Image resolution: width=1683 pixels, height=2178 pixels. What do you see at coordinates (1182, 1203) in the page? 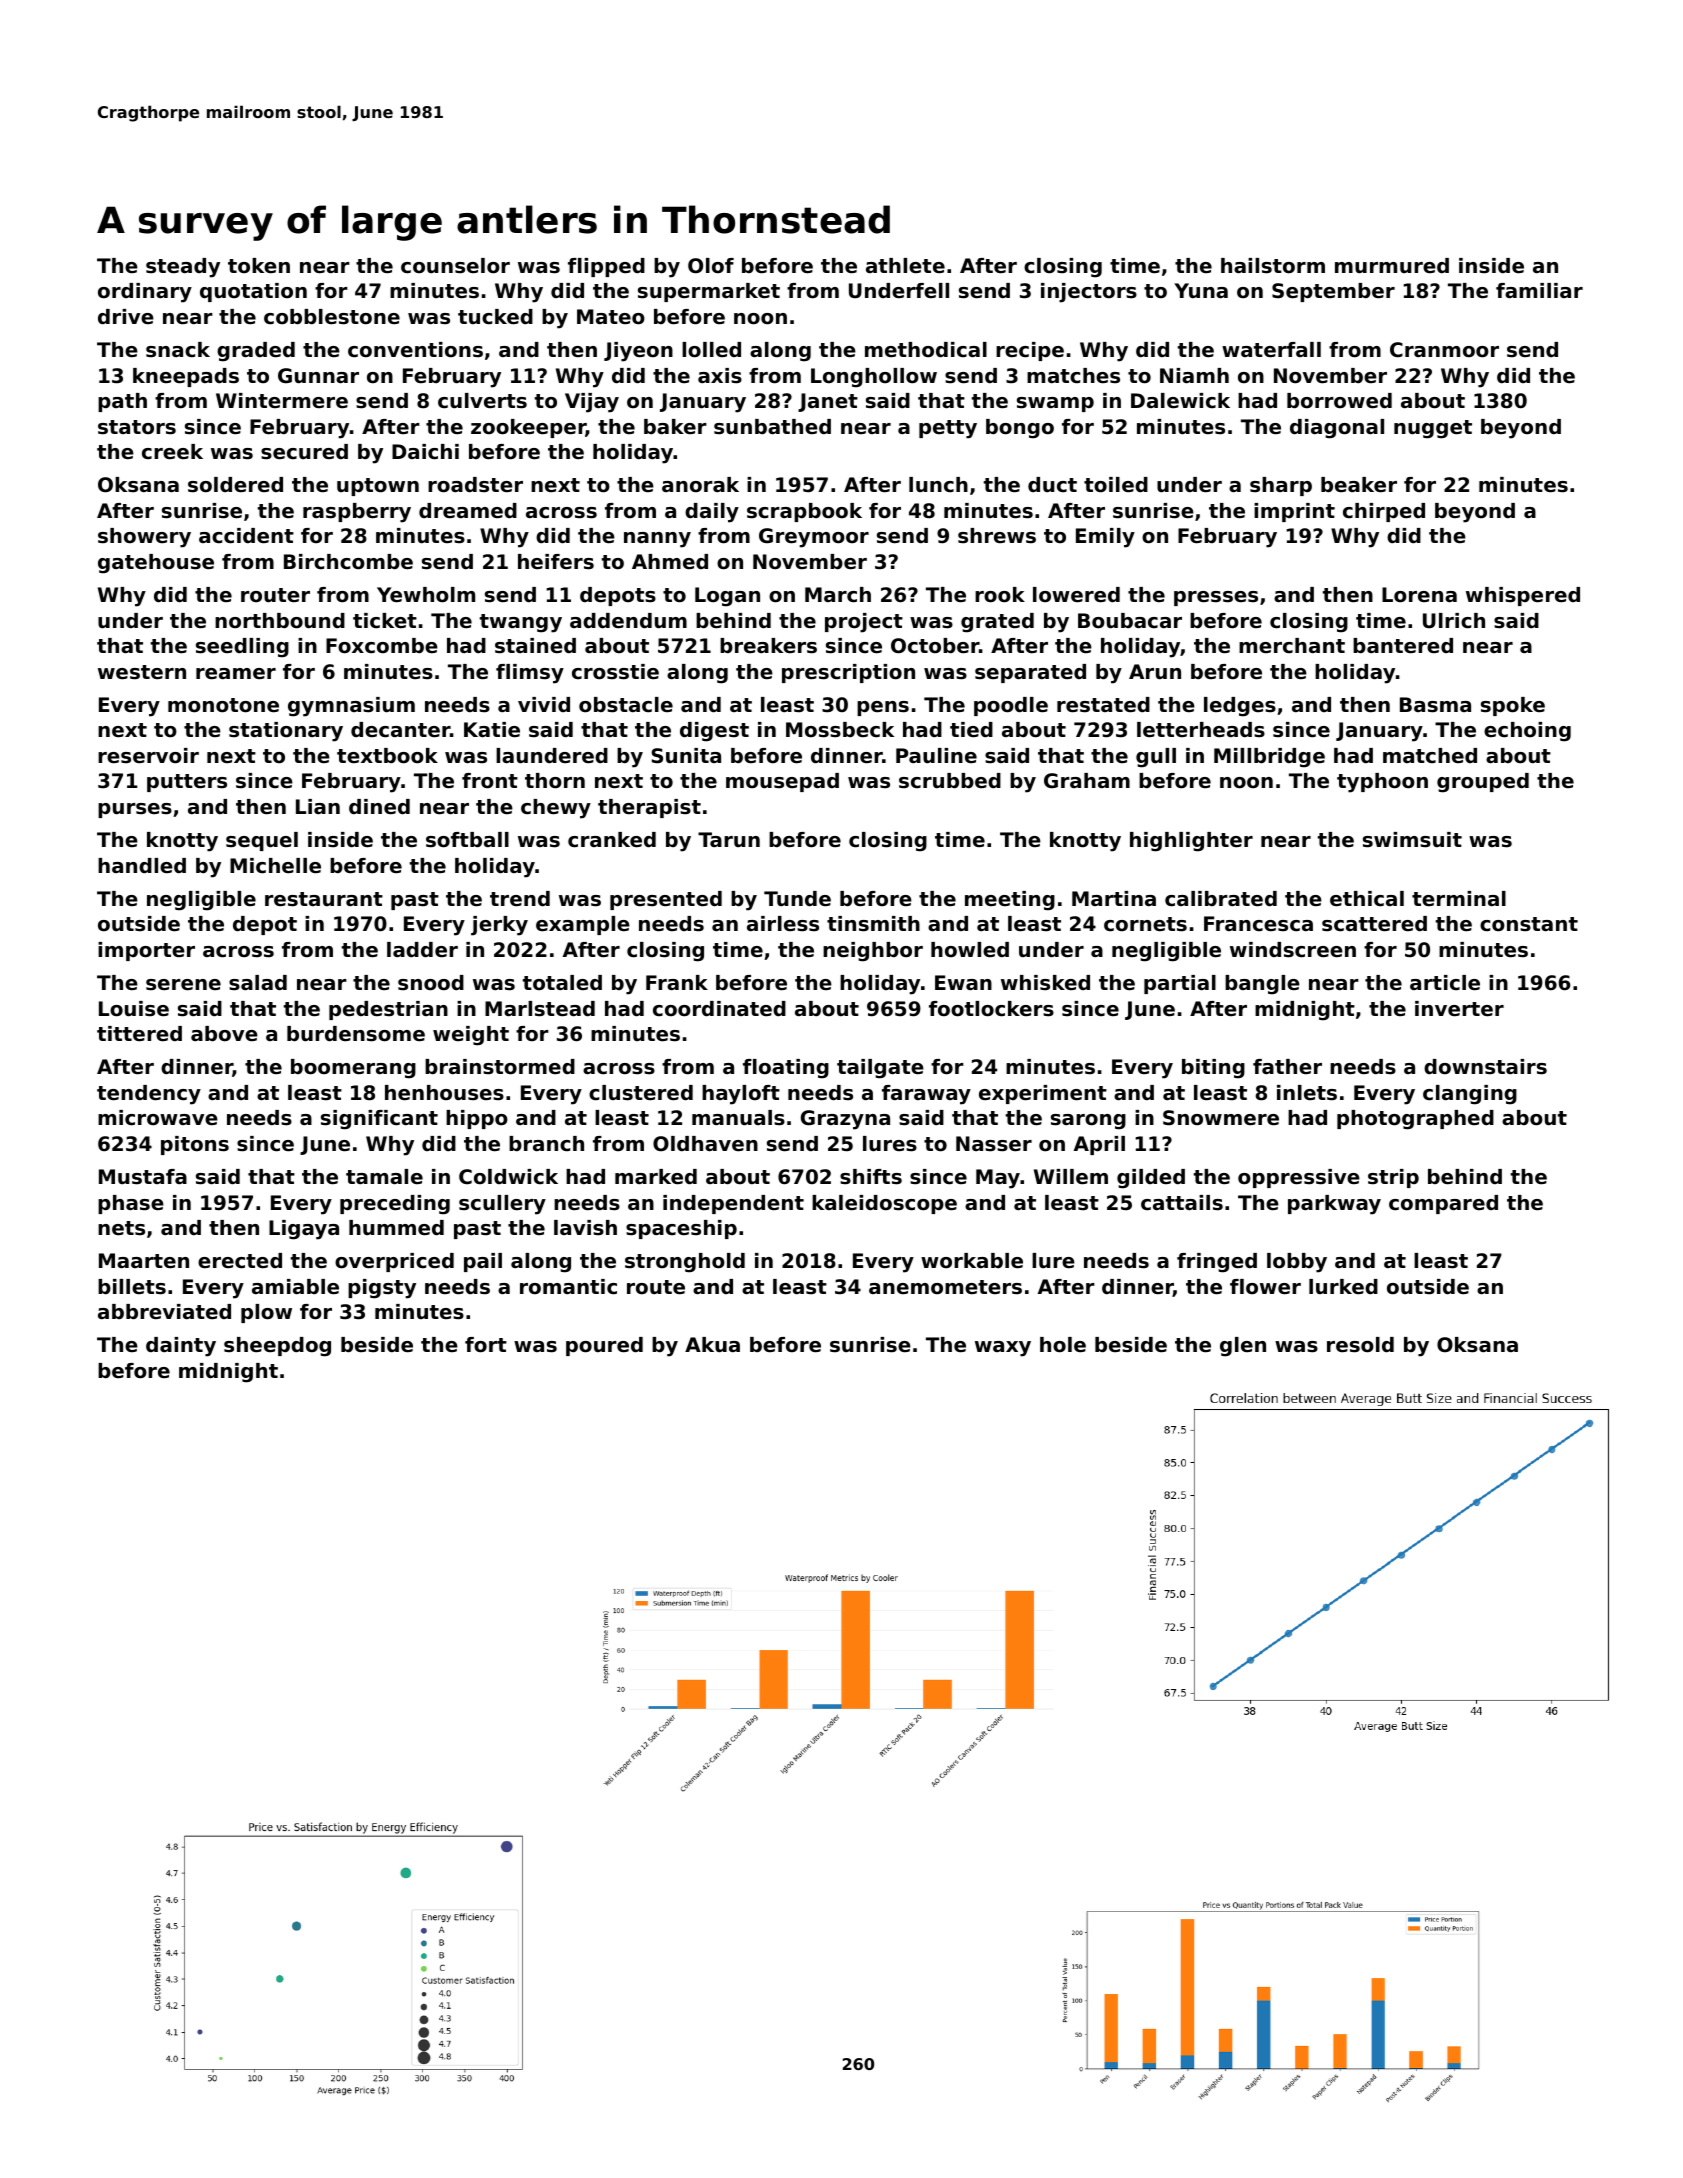
I see `cattails` at bounding box center [1182, 1203].
